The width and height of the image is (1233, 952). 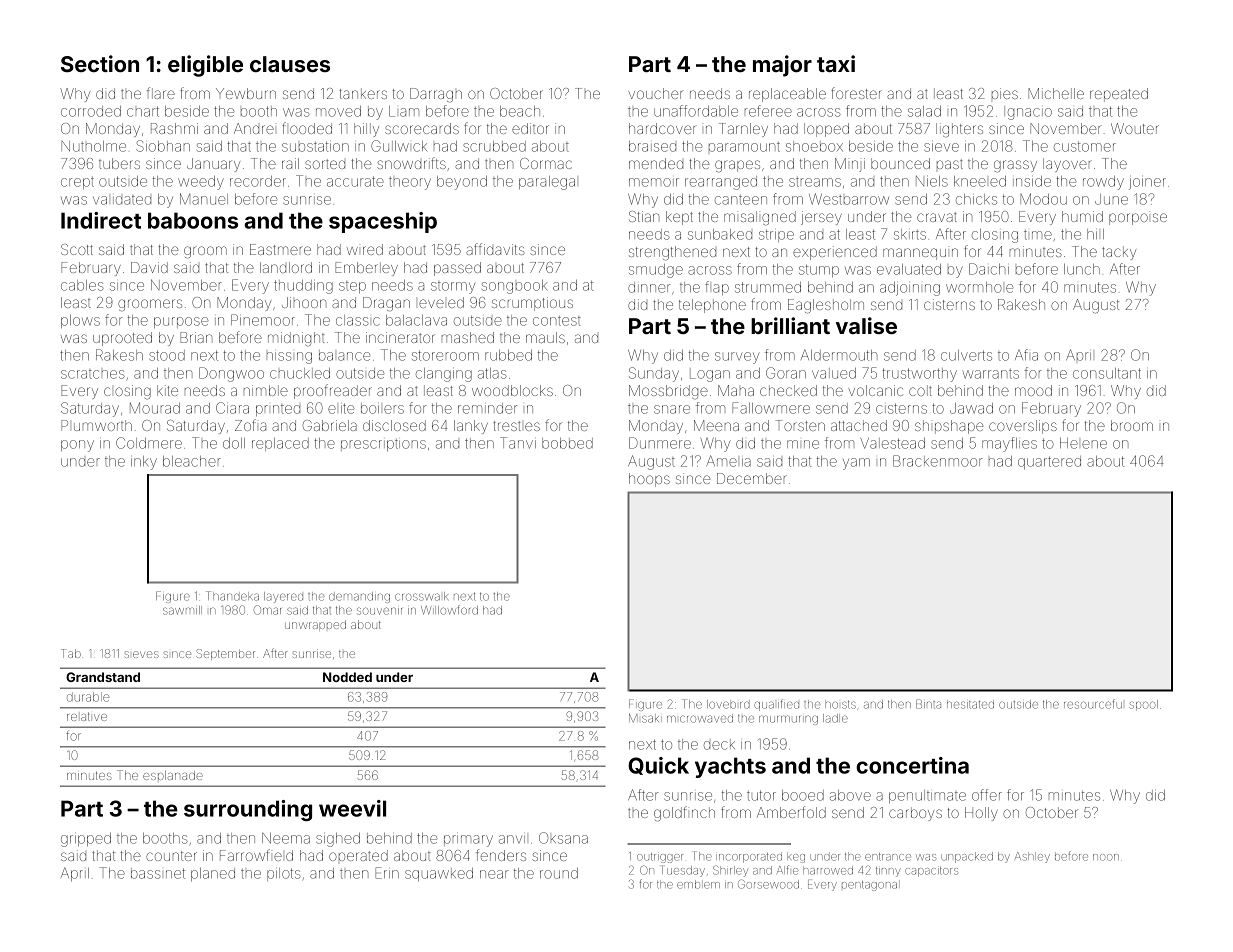 I want to click on spool, so click(x=1144, y=704).
